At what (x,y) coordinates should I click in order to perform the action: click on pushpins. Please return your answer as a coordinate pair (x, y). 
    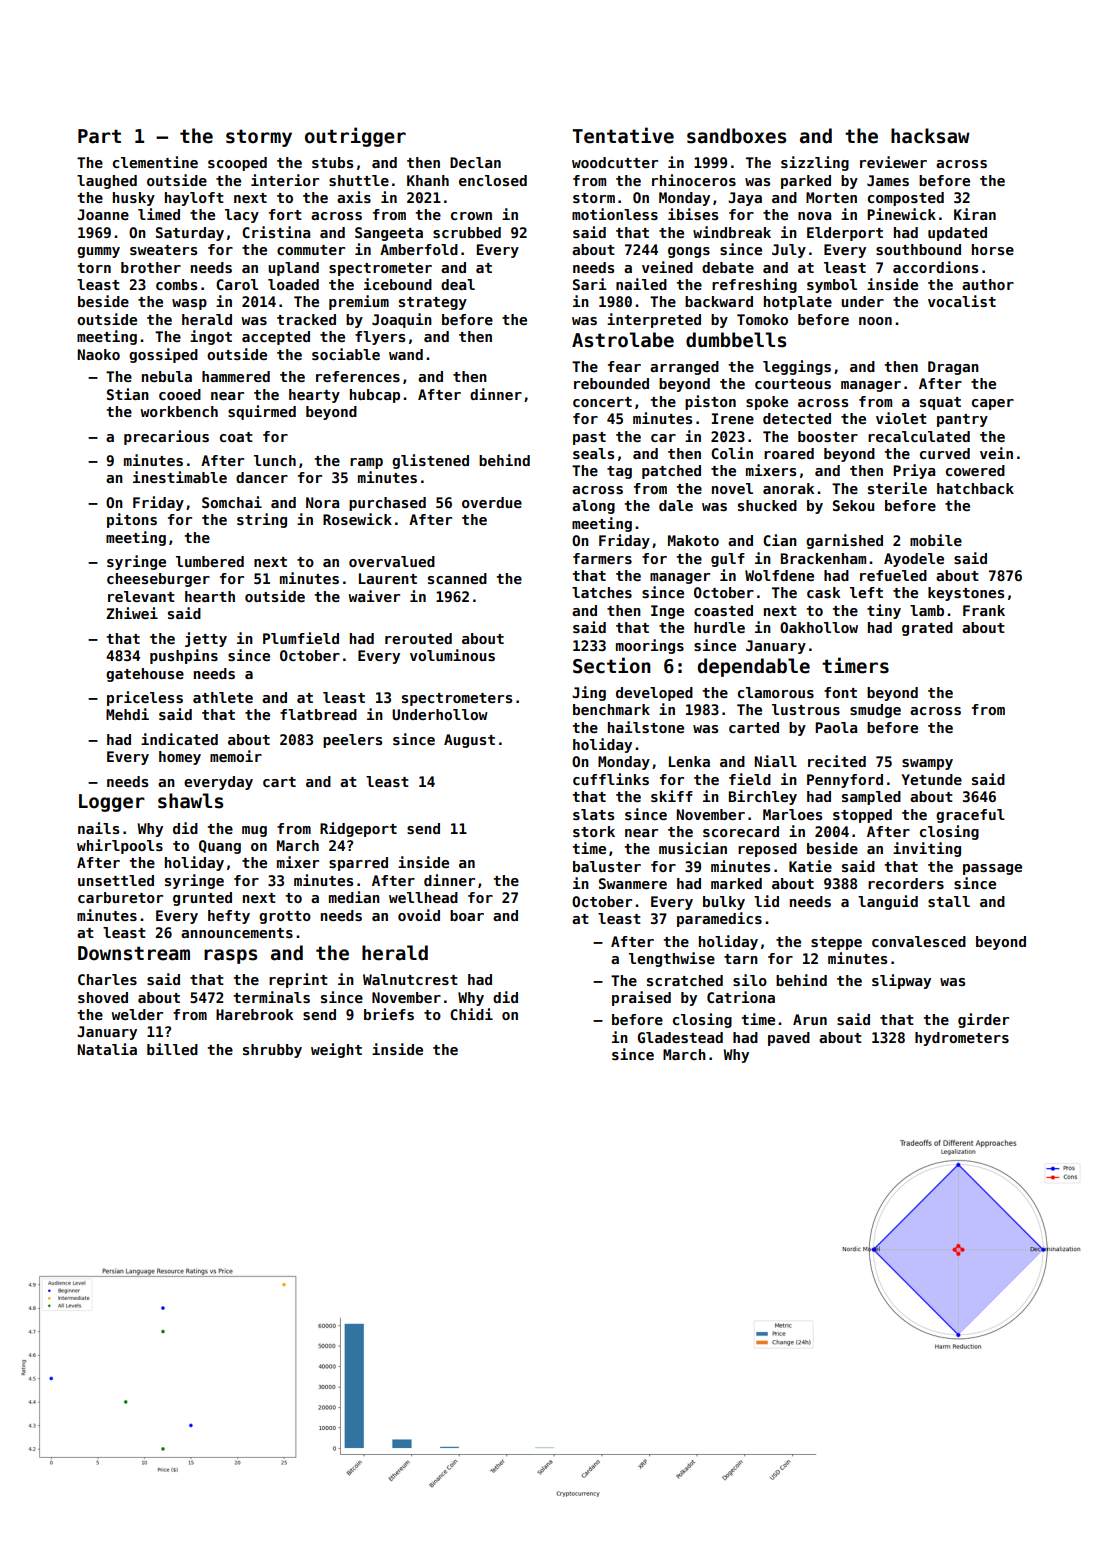
    Looking at the image, I should click on (184, 656).
